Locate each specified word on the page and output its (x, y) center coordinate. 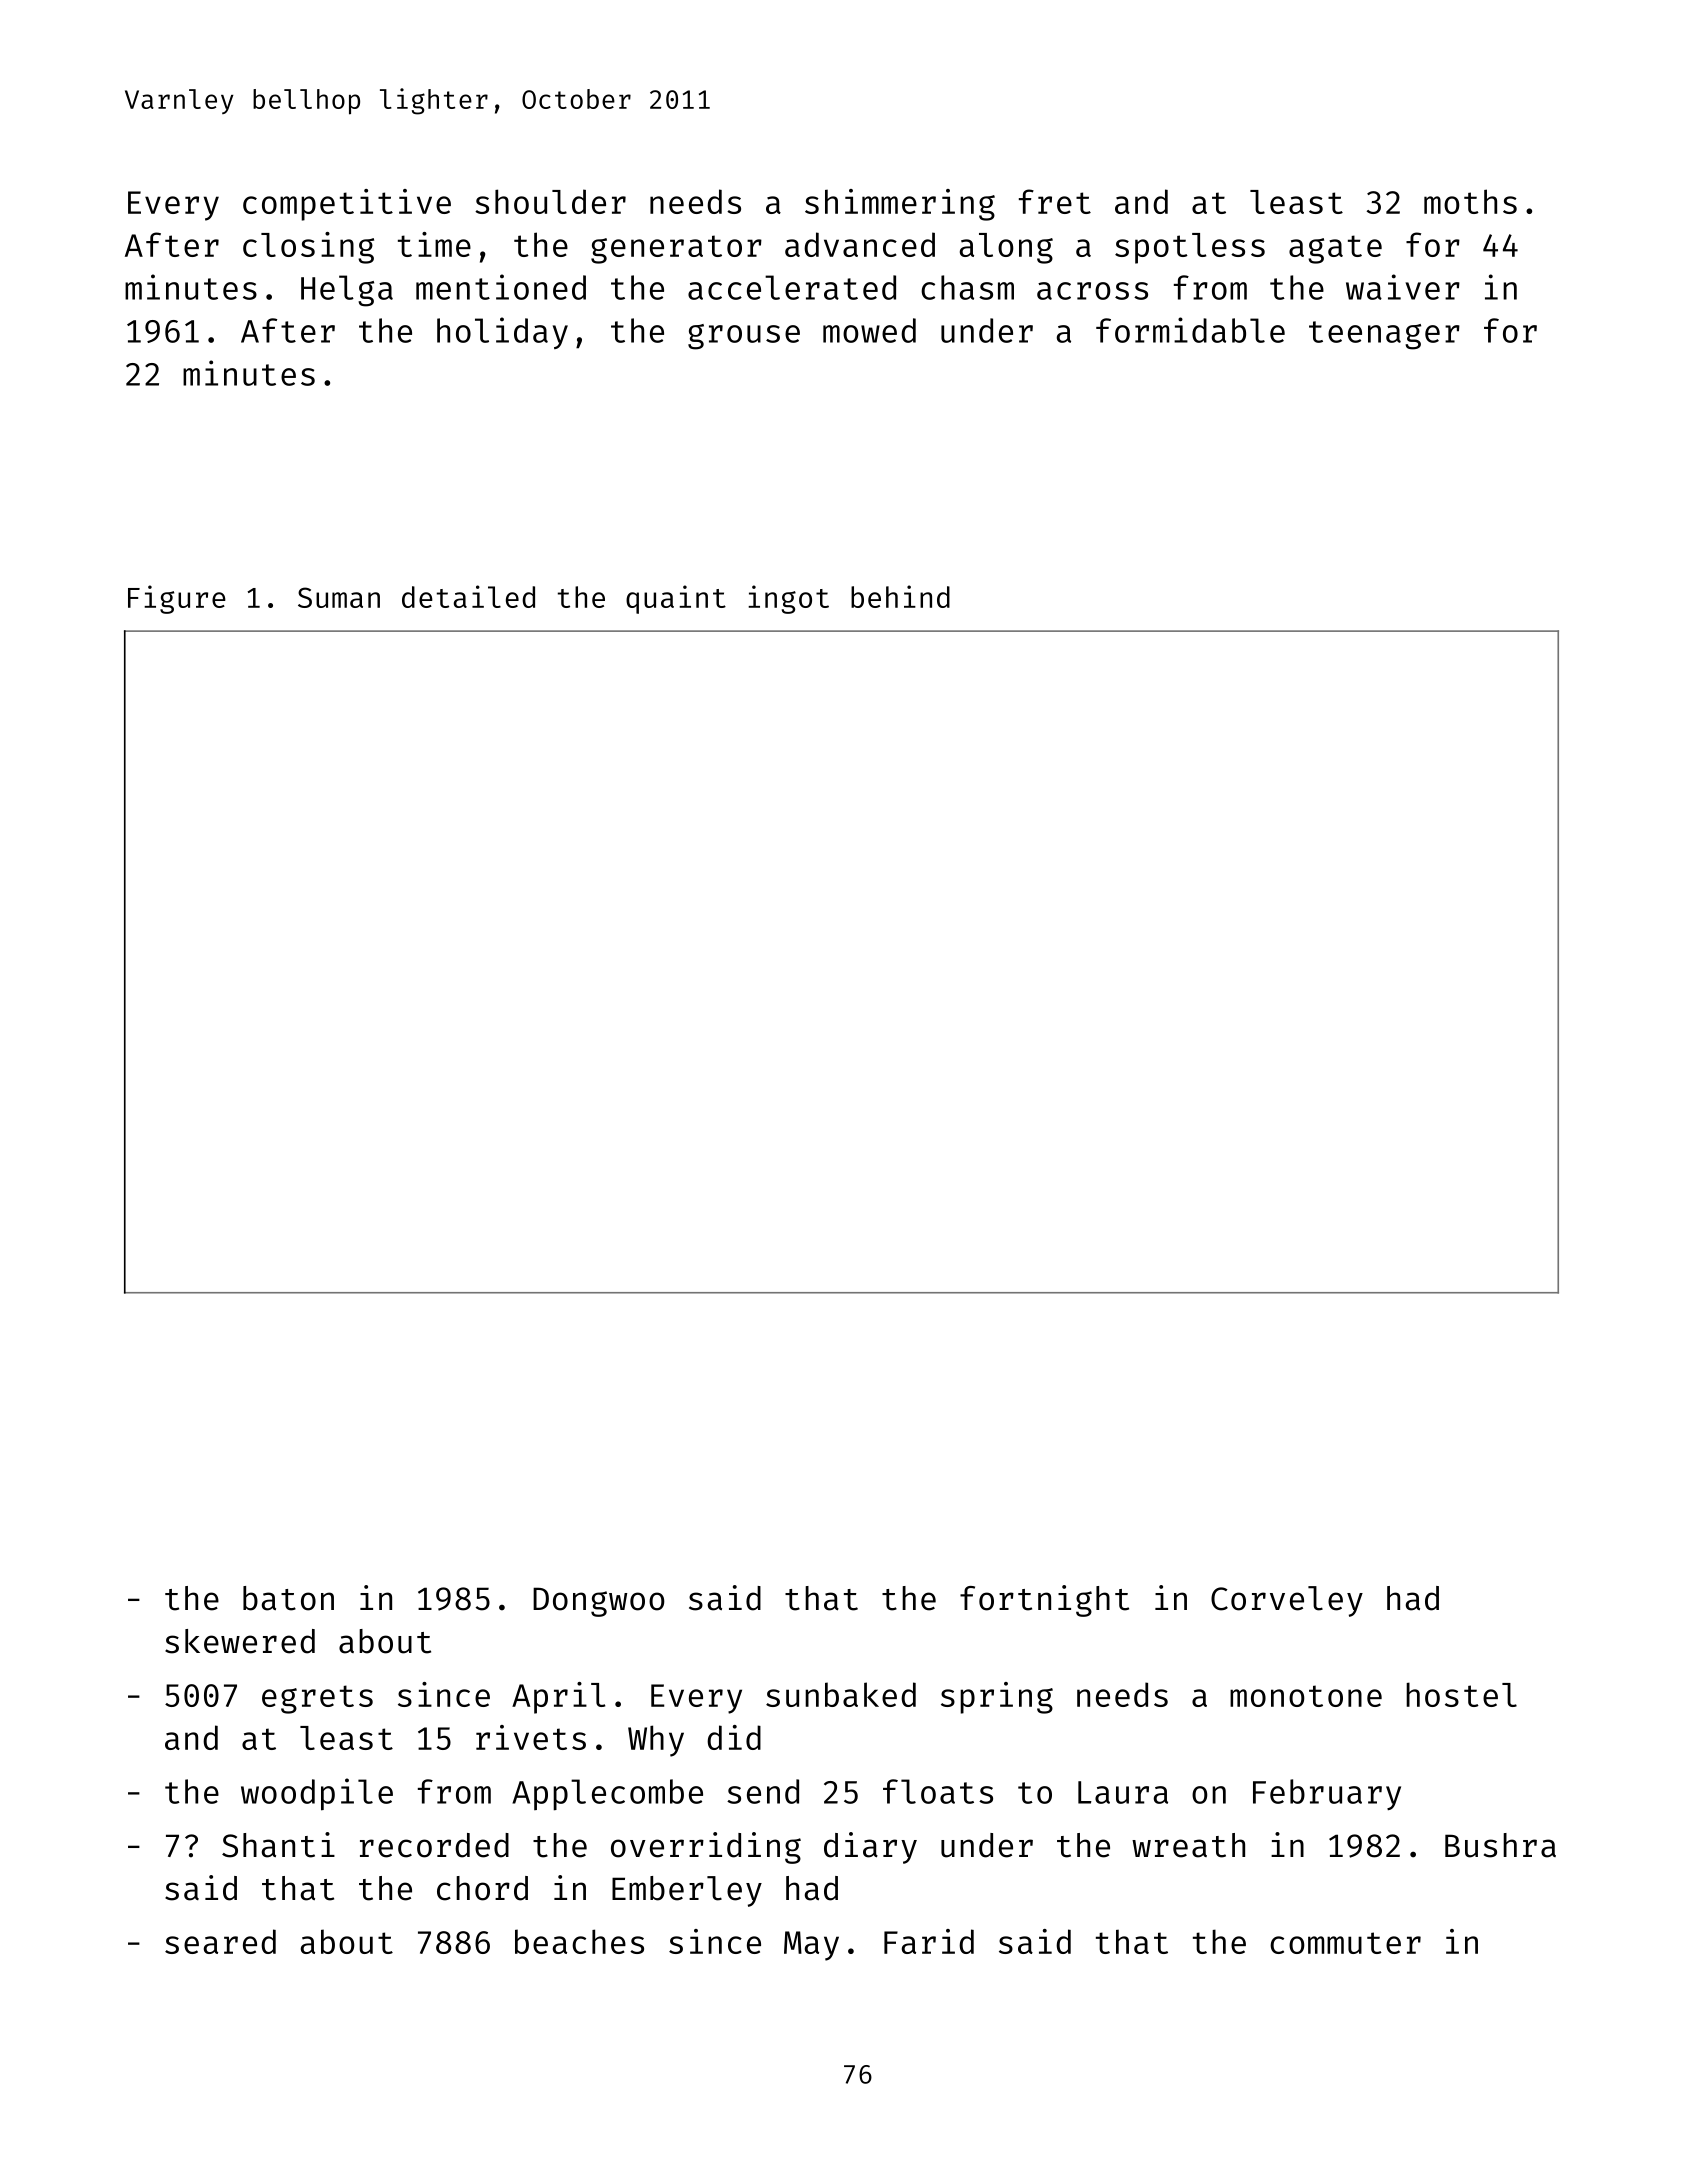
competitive (347, 205)
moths (1470, 201)
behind (900, 596)
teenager (1384, 335)
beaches (579, 1941)
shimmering (900, 205)
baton (288, 1598)
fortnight (1044, 1601)
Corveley (1287, 1601)
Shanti (278, 1845)
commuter (1345, 1943)
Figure (177, 599)
